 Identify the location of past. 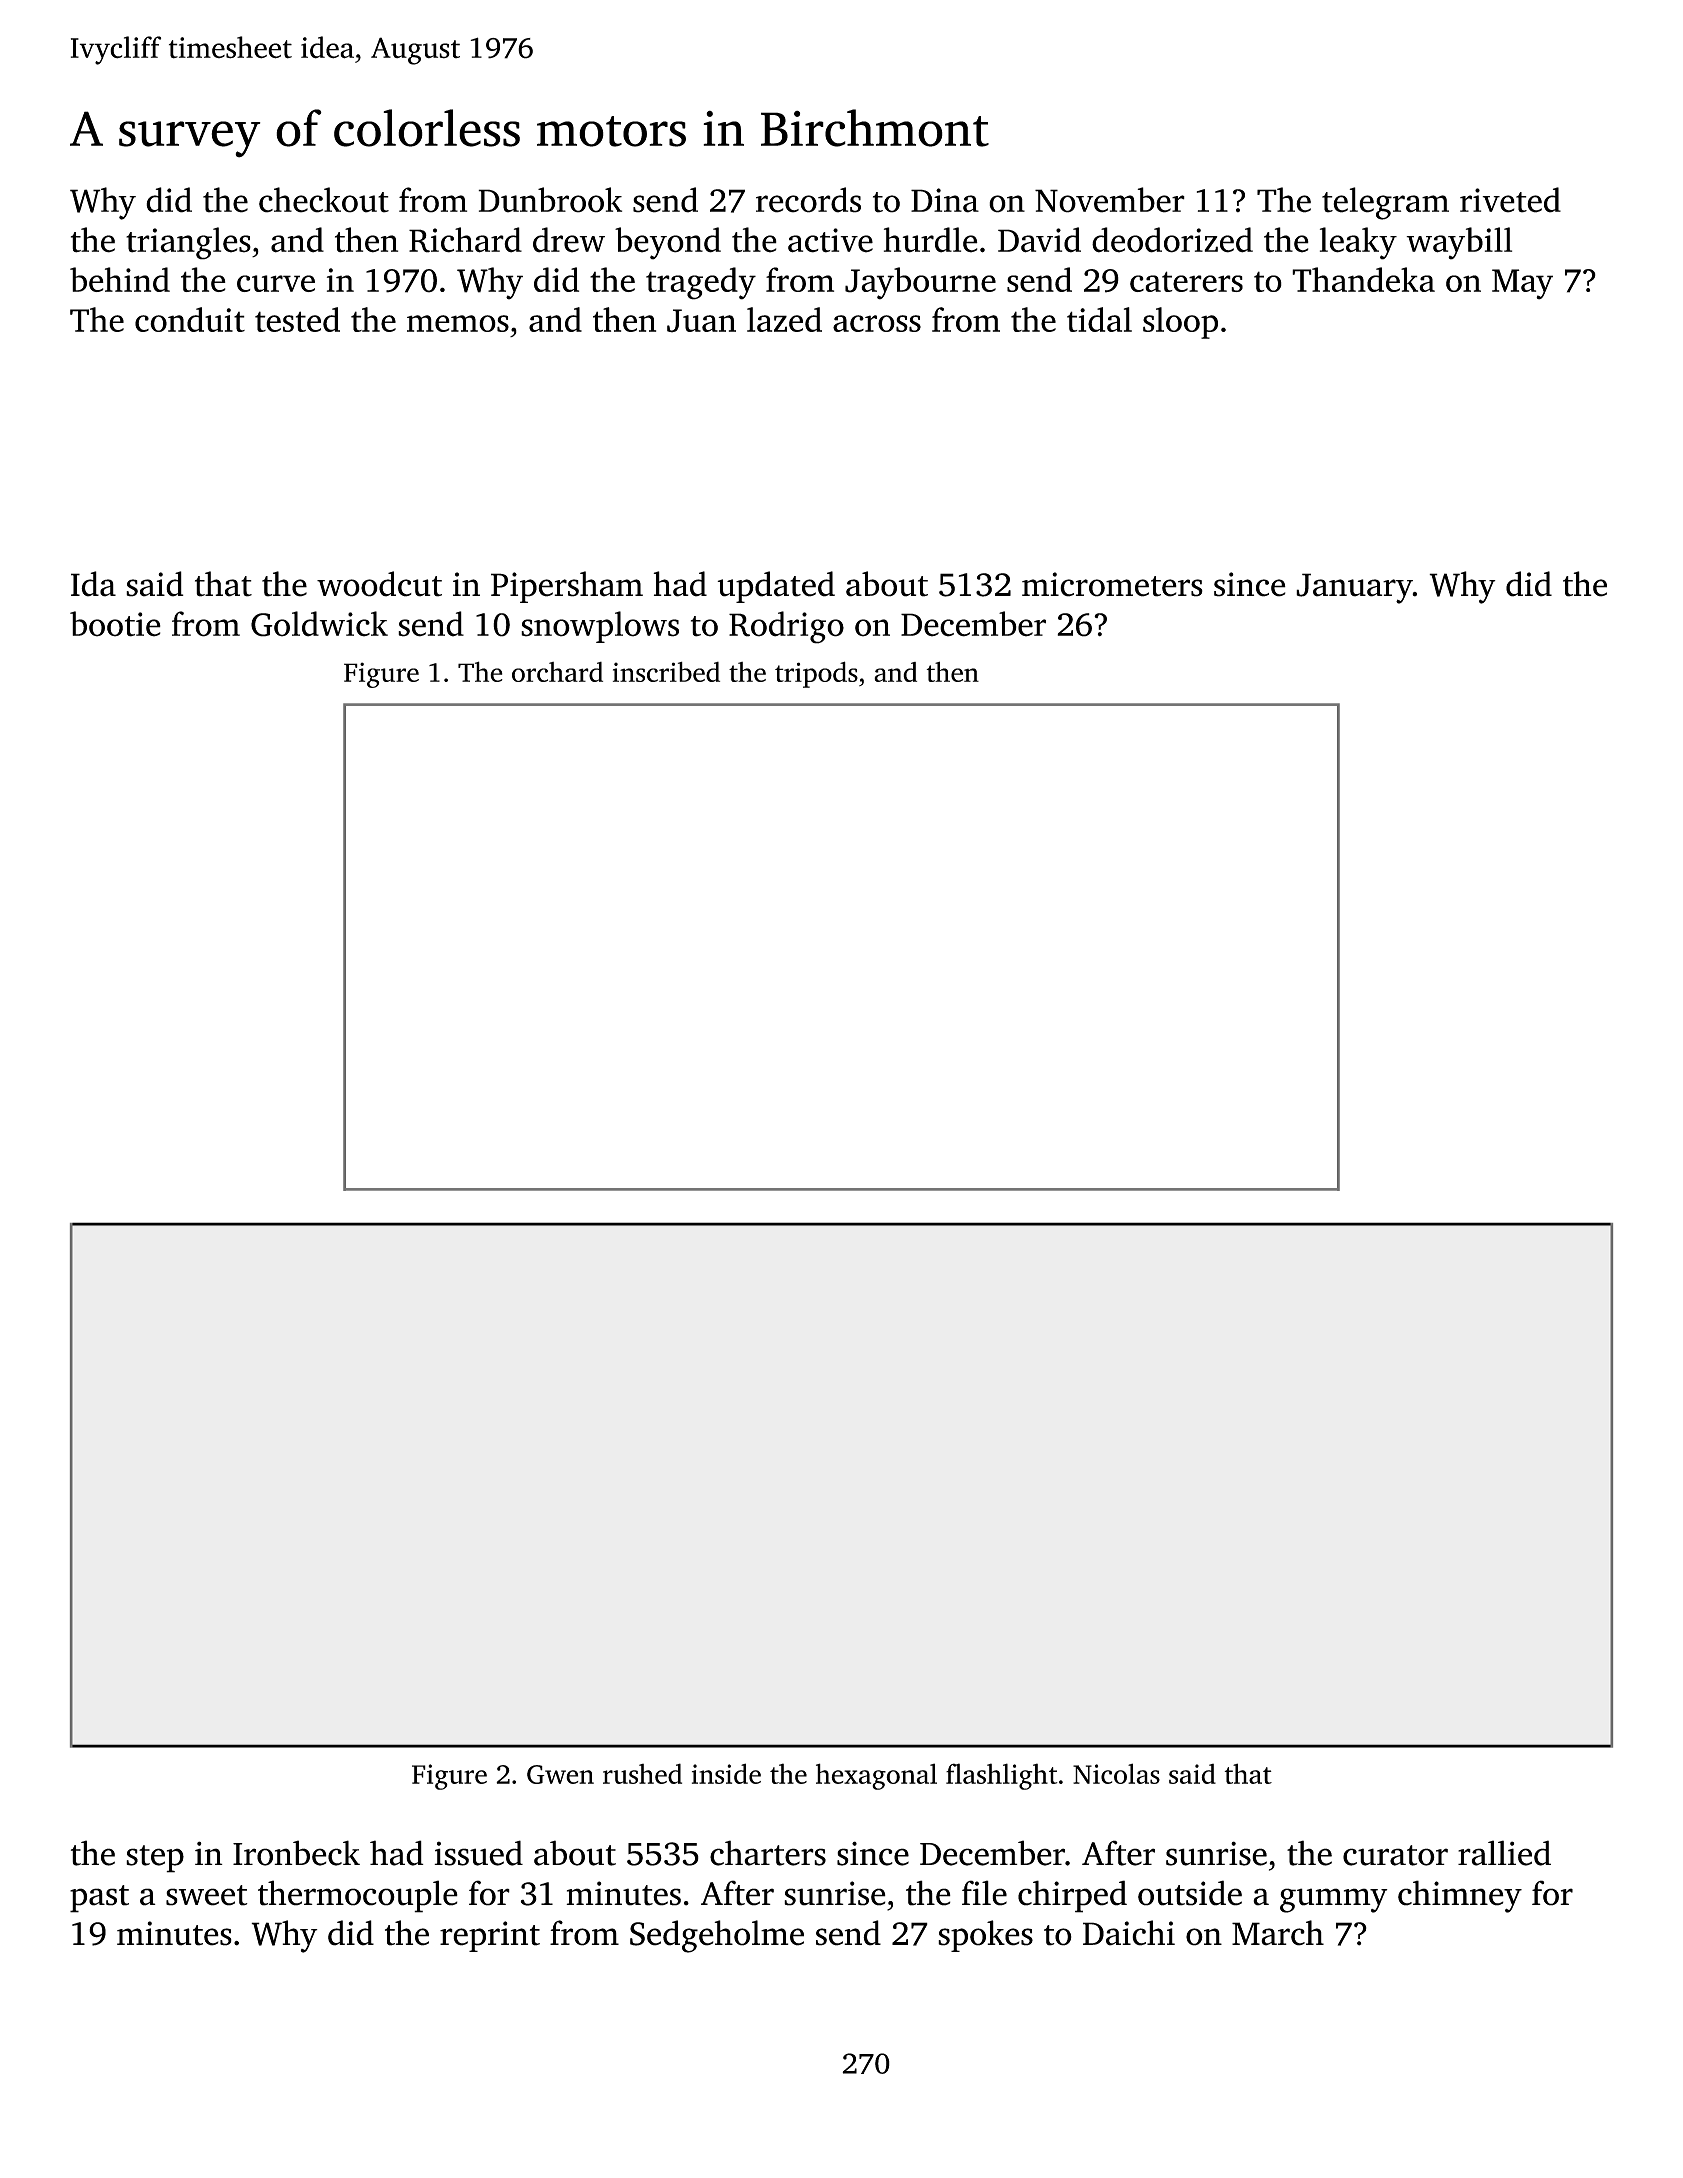
(99, 1899).
